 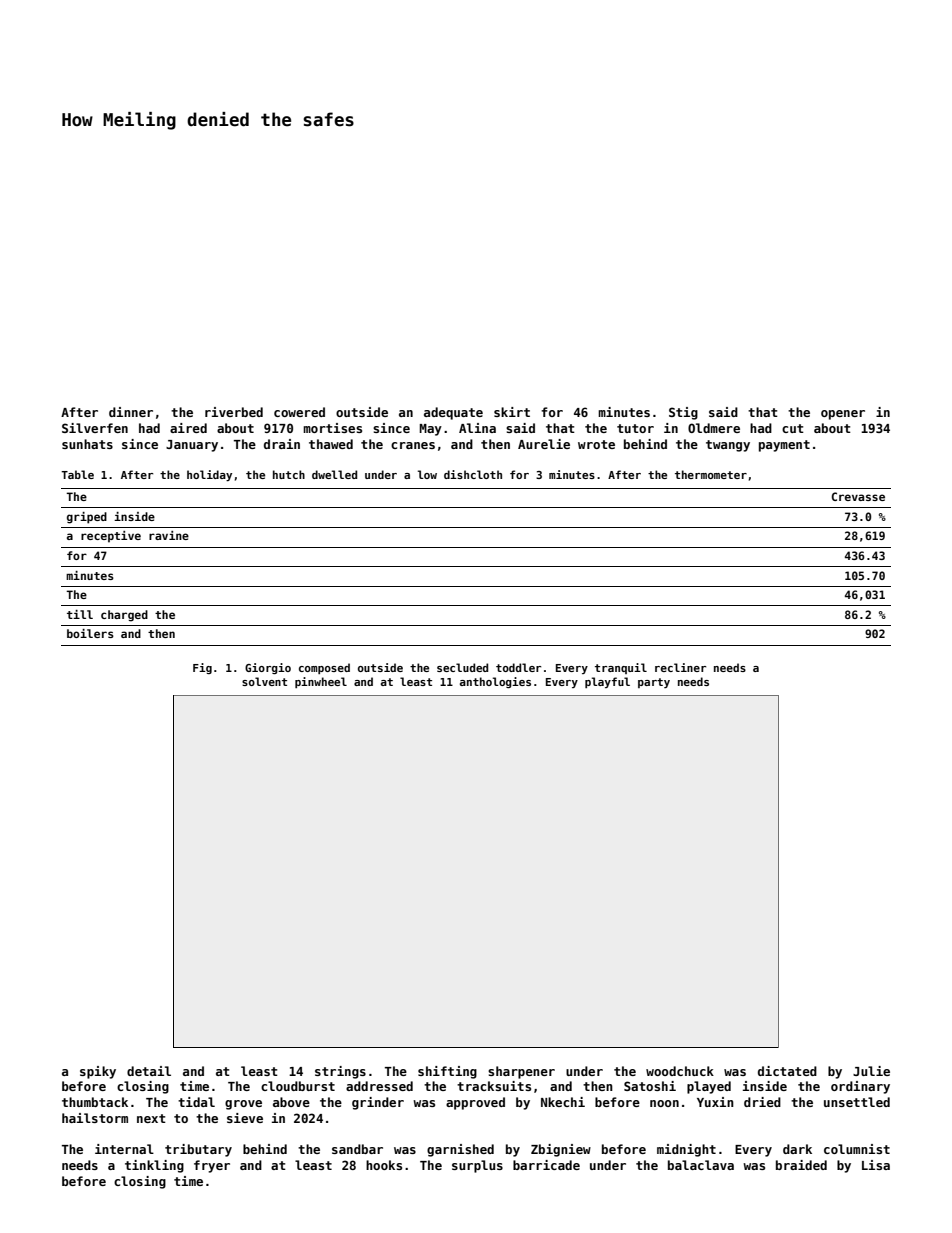 What do you see at coordinates (495, 682) in the page?
I see `anthologies` at bounding box center [495, 682].
